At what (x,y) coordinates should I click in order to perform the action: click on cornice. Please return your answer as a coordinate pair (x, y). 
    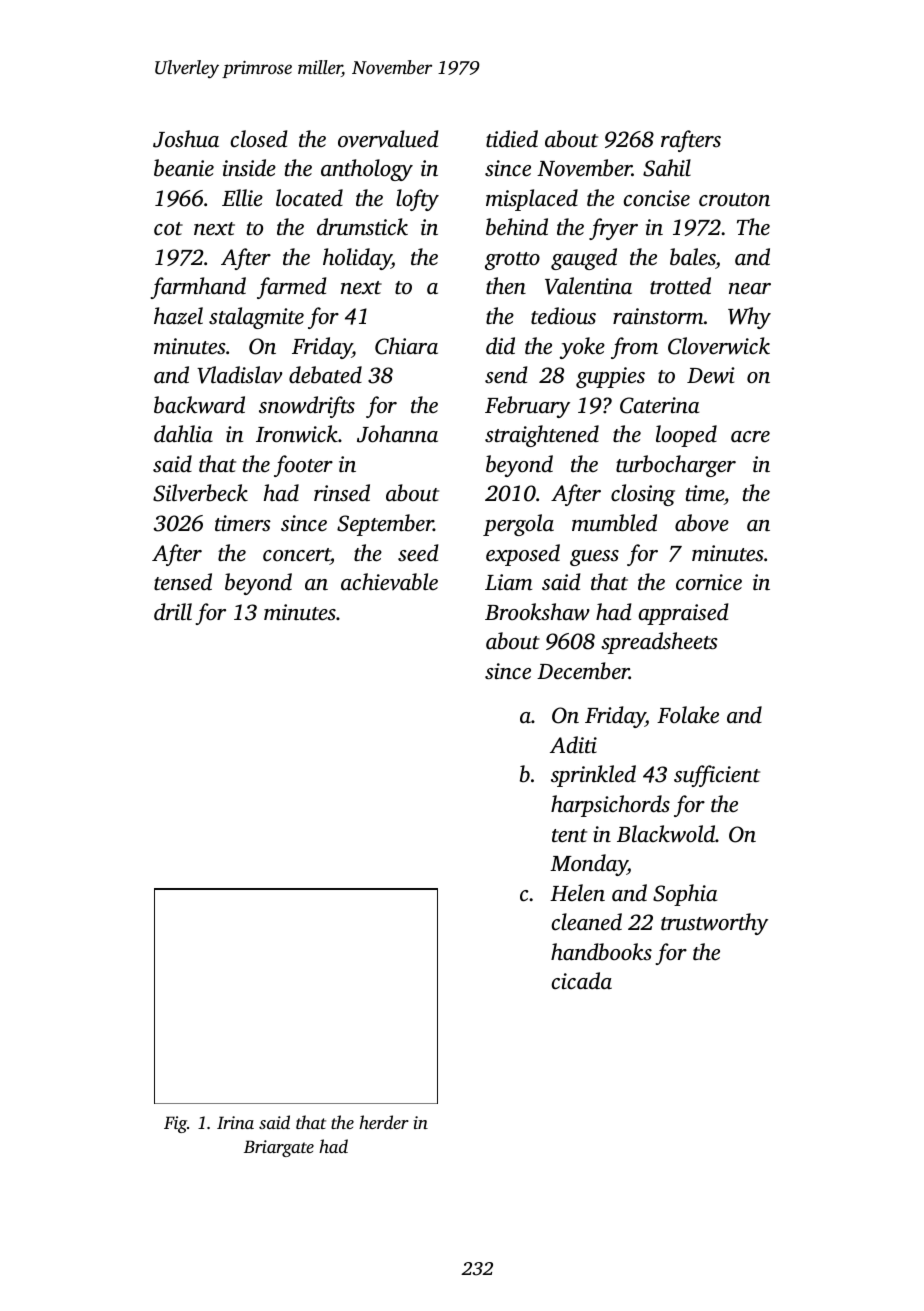
    Looking at the image, I should click on (709, 582).
